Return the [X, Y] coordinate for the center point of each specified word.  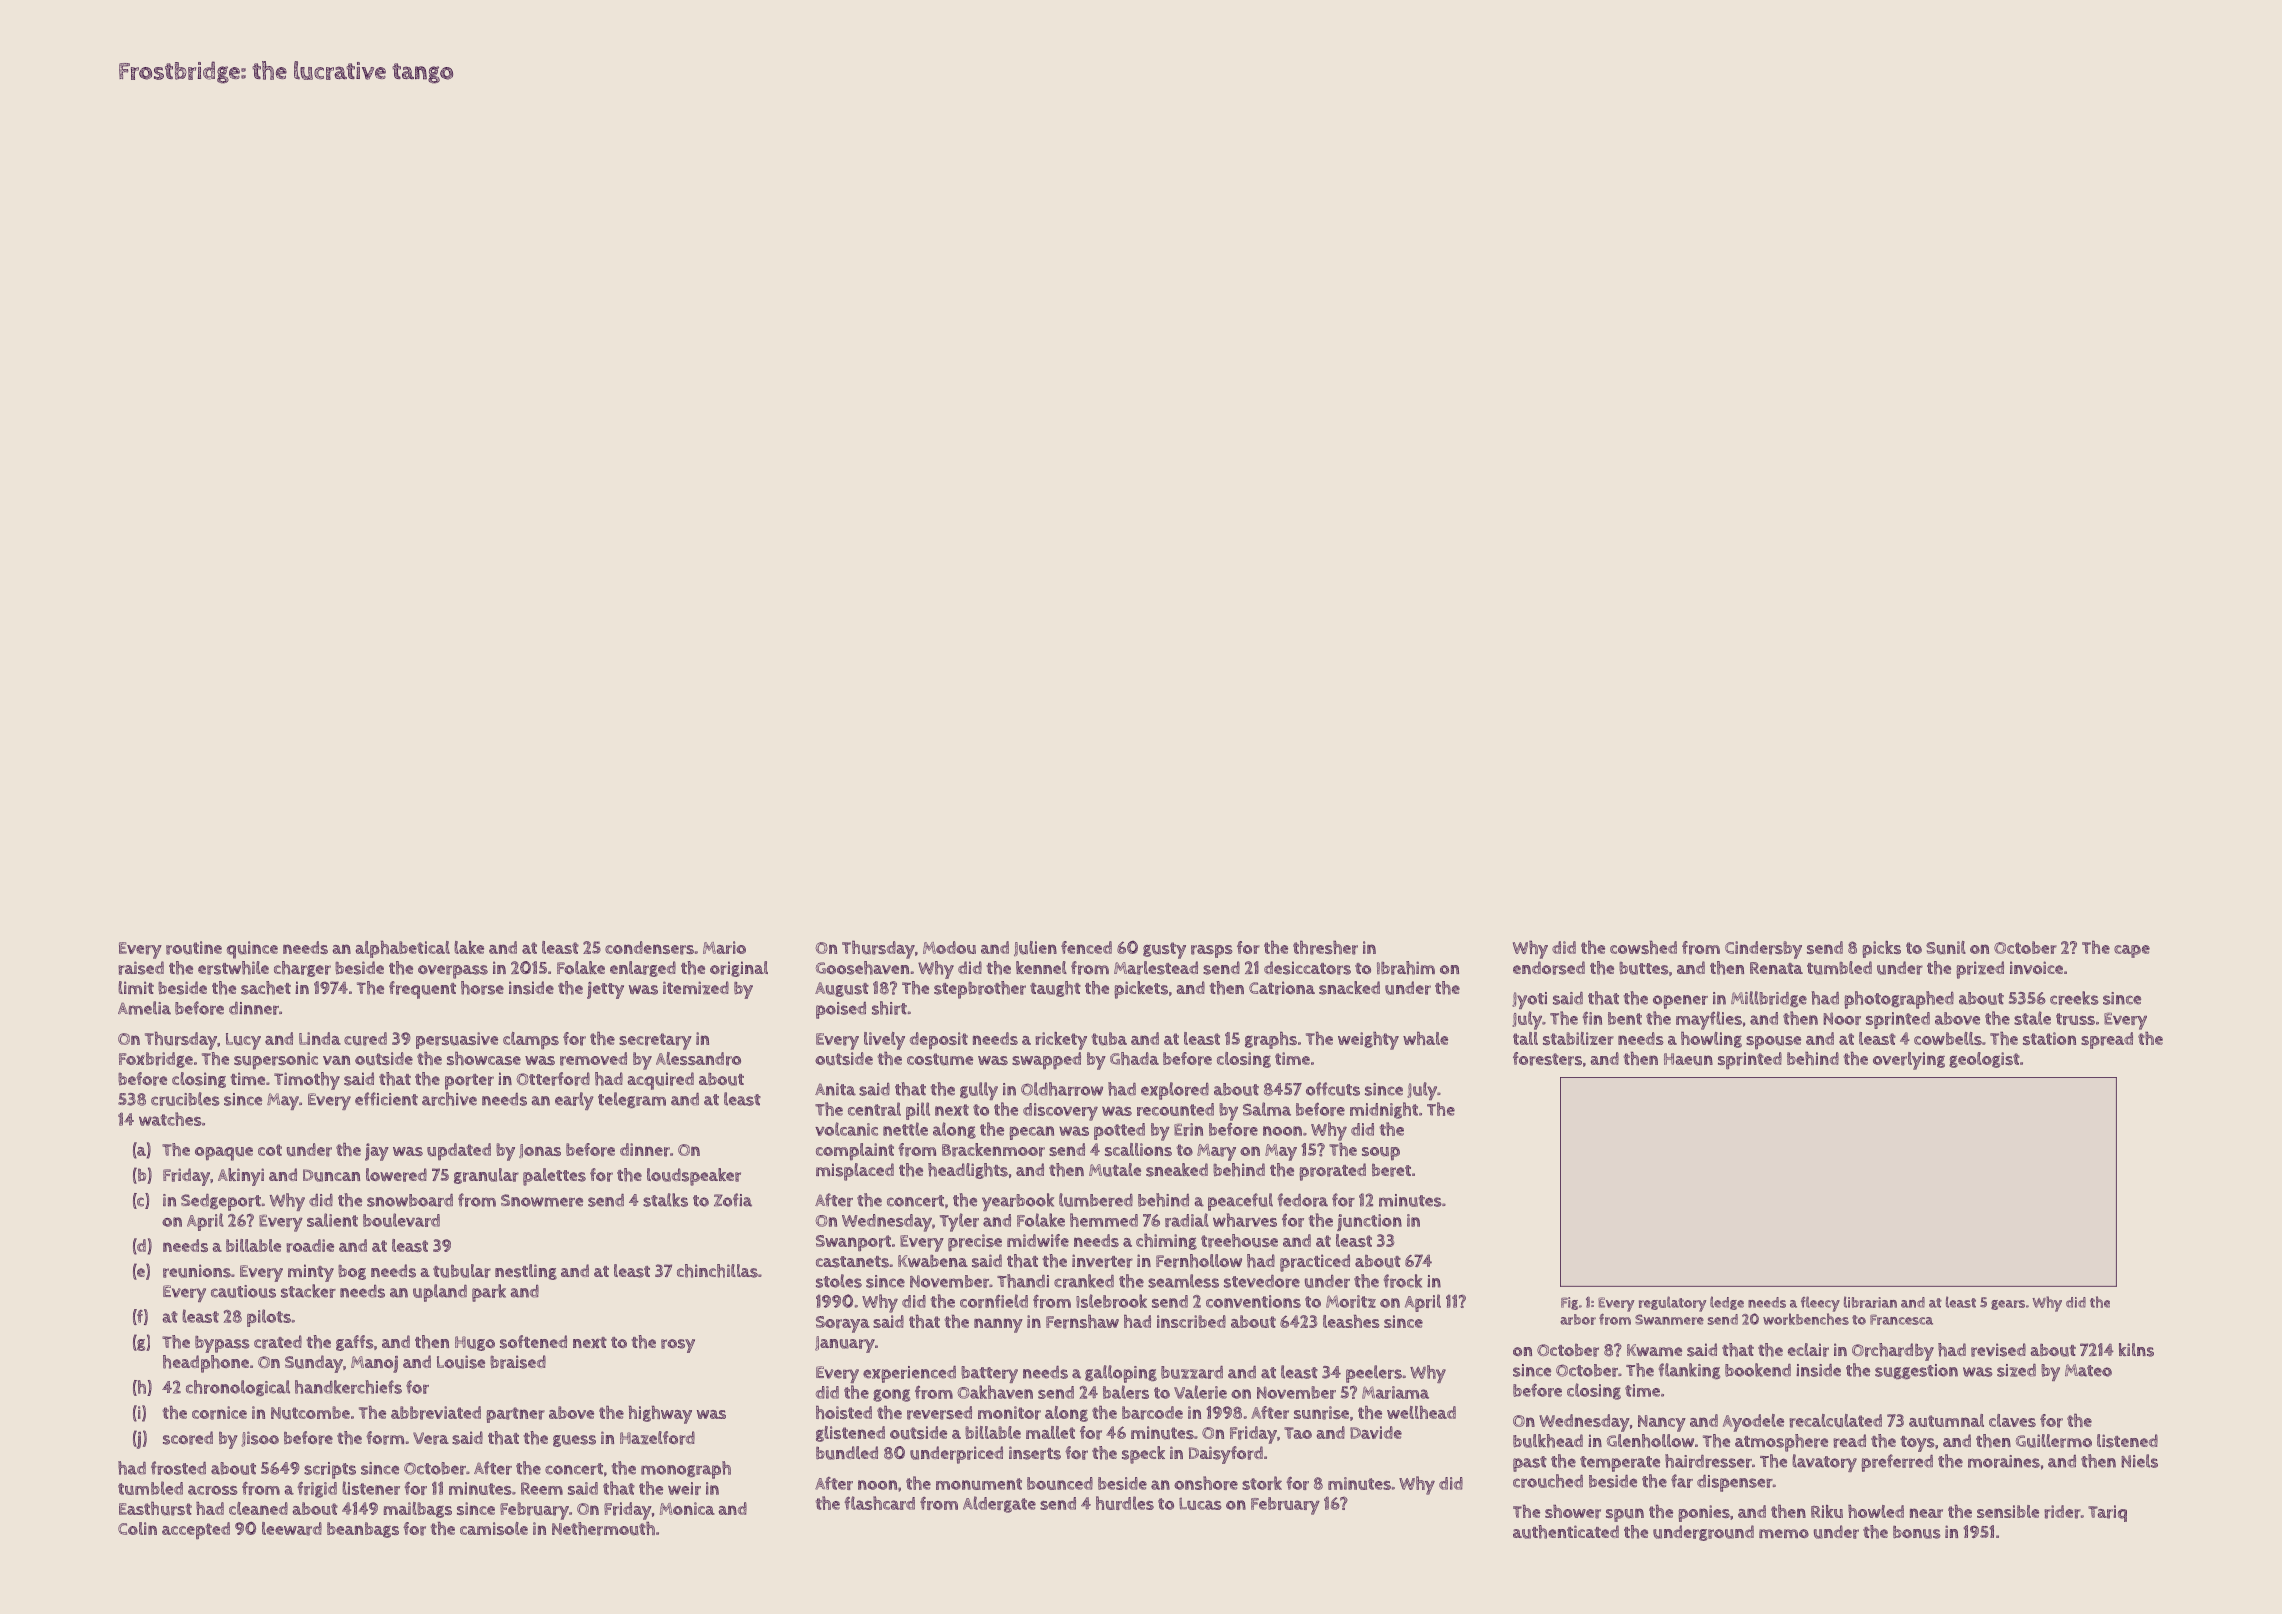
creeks [2074, 998]
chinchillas [717, 1271]
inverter [1102, 1261]
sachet [266, 988]
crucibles [185, 1099]
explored [1175, 1091]
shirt [889, 1008]
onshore [1206, 1483]
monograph [686, 1470]
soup [1381, 1153]
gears [2008, 1305]
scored [188, 1438]
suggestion [1916, 1371]
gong [891, 1395]
